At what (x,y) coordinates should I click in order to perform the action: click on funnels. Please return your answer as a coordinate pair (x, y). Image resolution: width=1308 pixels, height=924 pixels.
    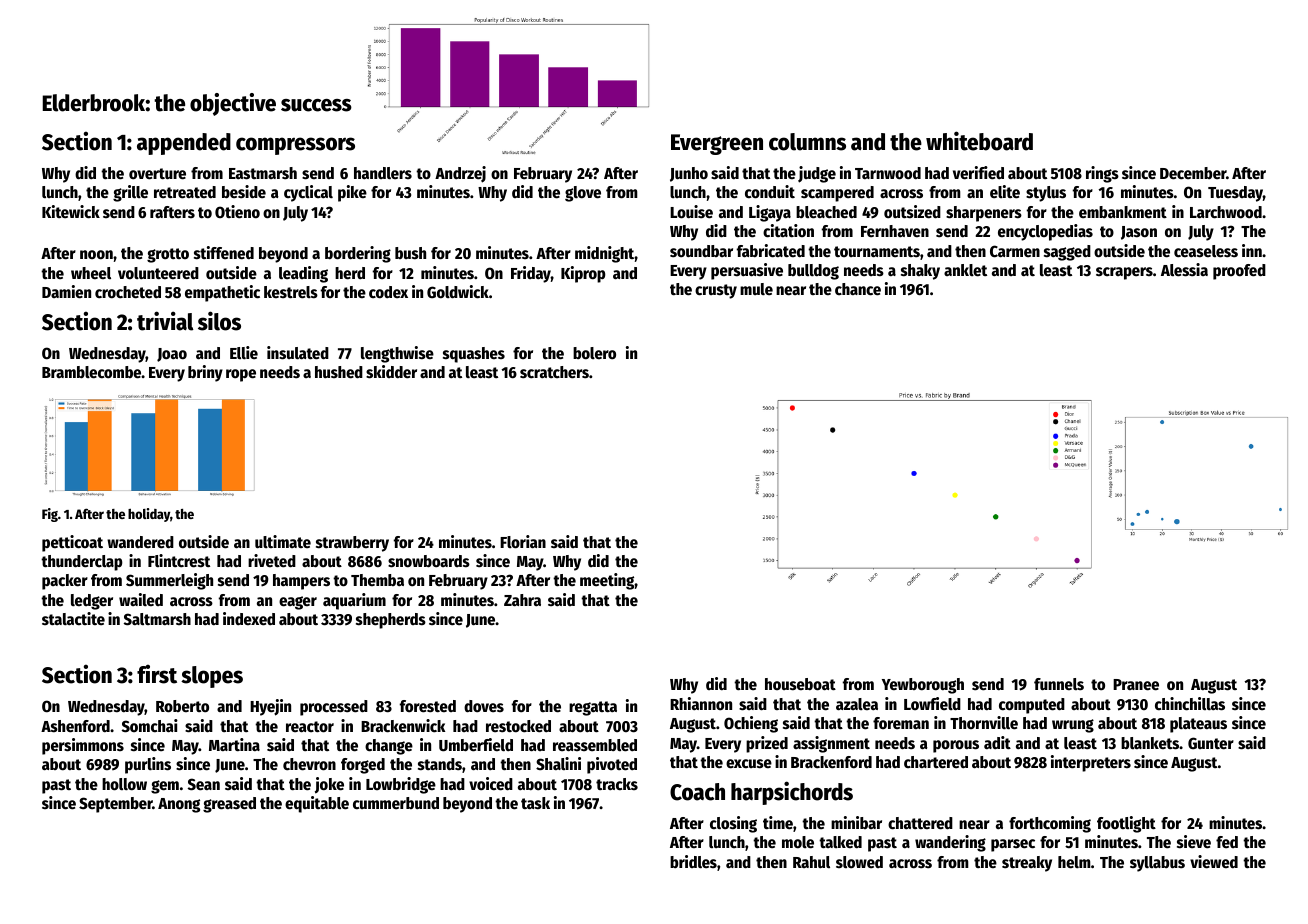
    Looking at the image, I should click on (1059, 684).
